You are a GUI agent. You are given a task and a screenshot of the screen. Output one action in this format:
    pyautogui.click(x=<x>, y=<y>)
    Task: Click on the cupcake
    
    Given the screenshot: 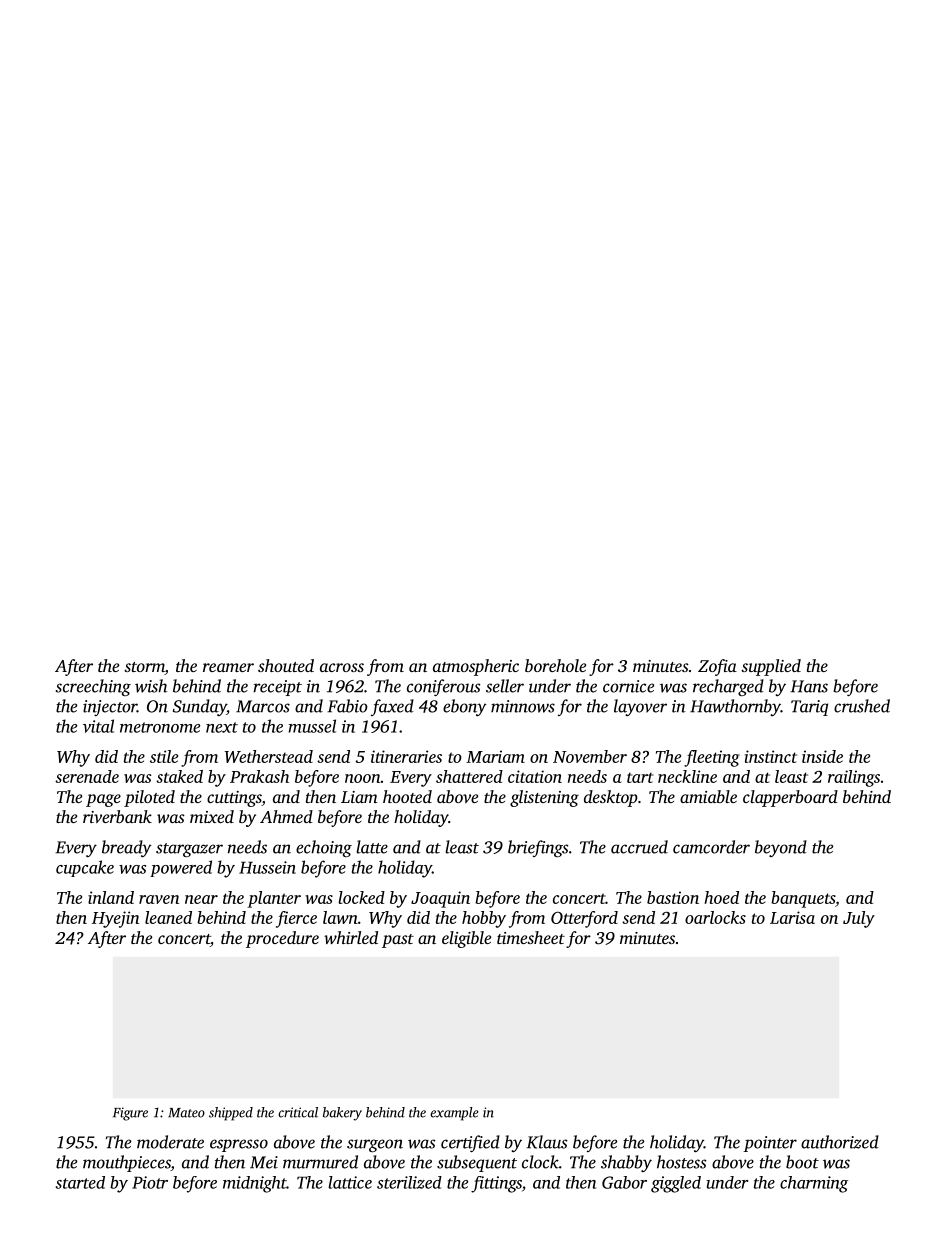 What is the action you would take?
    pyautogui.click(x=85, y=868)
